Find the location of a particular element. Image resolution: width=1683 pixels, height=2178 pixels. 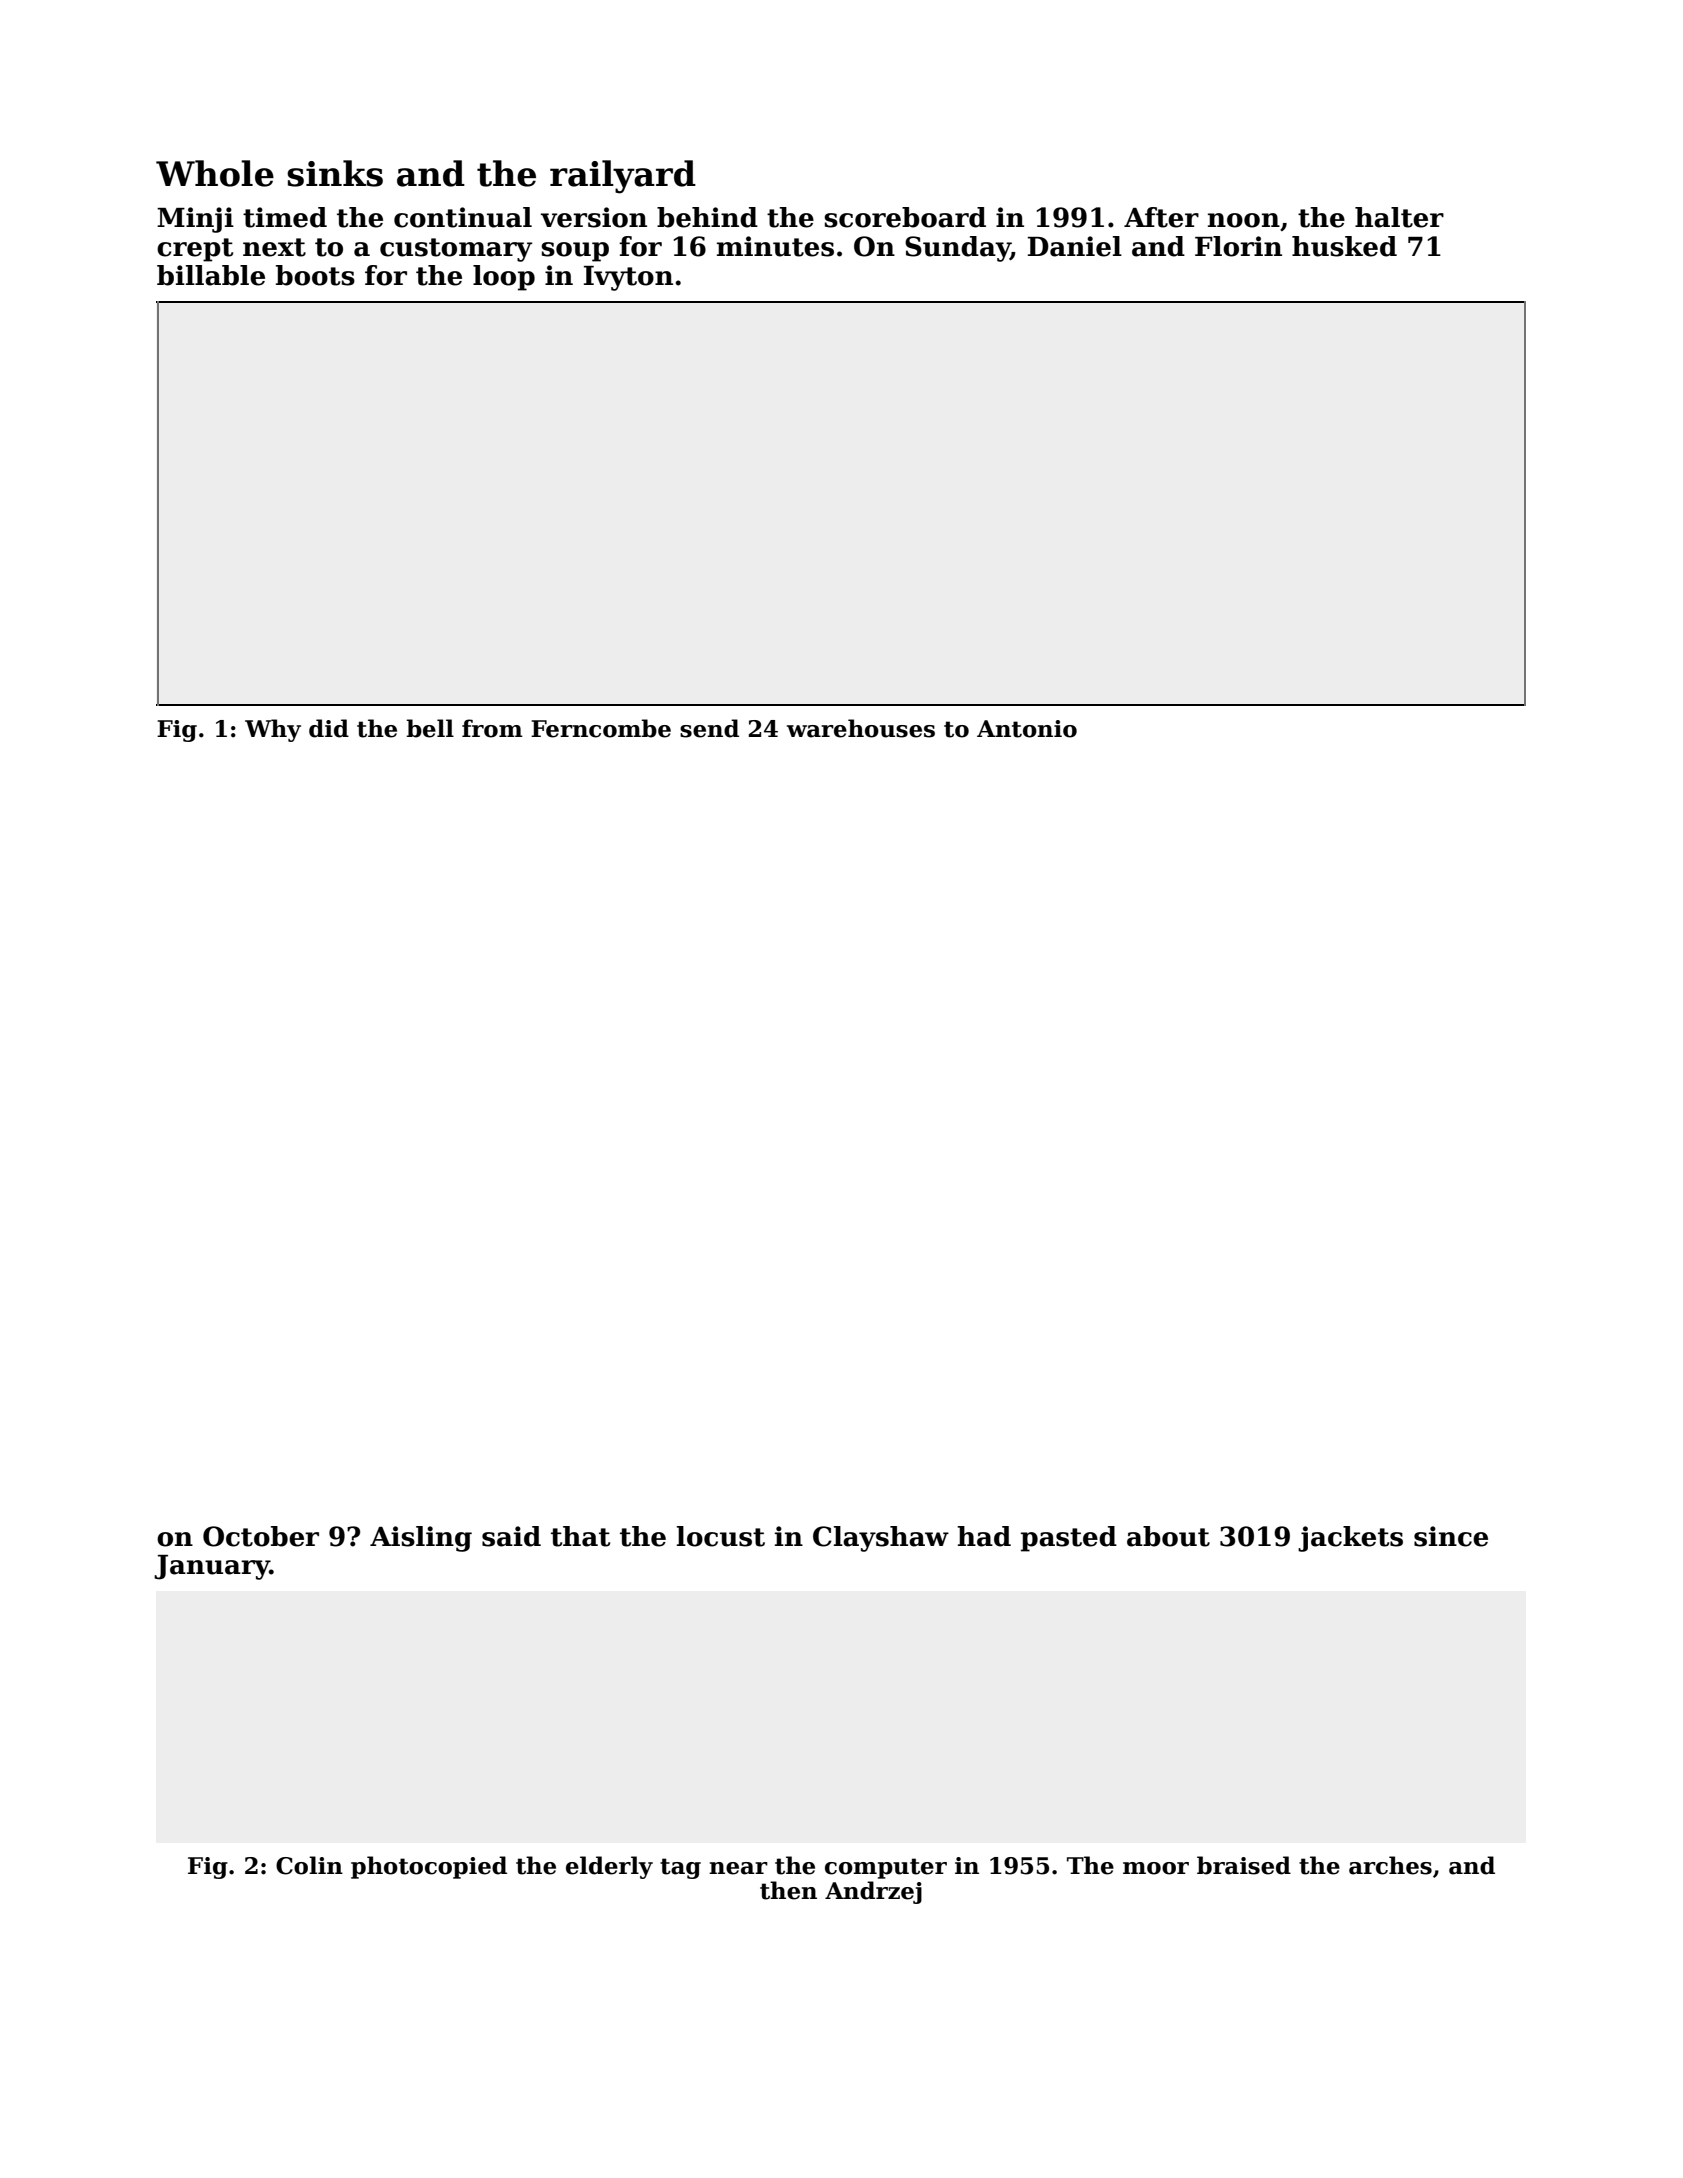

Florin is located at coordinates (1238, 246).
